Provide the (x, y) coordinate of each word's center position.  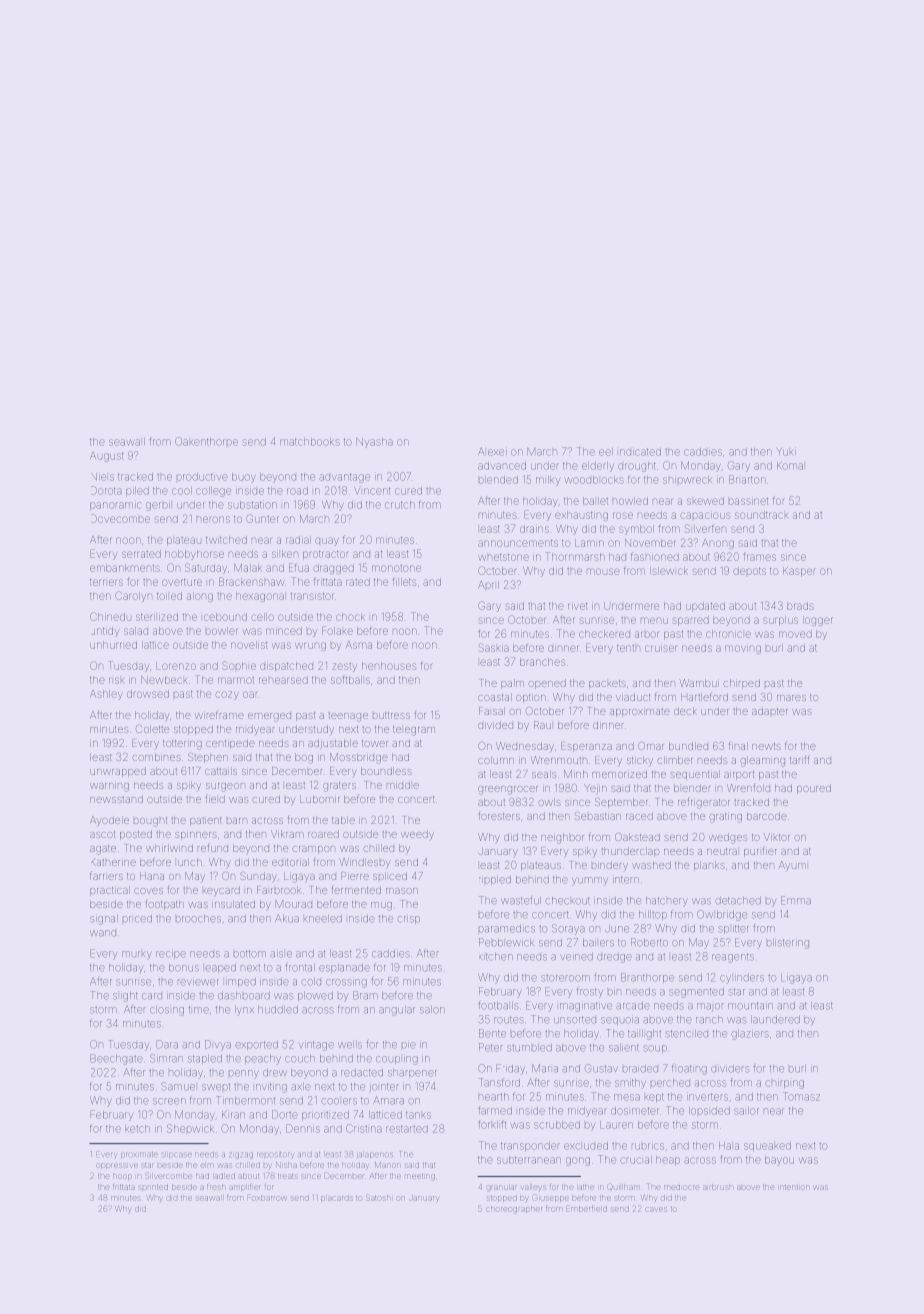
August (106, 457)
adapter (769, 711)
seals (544, 774)
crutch (399, 505)
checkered (604, 634)
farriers (106, 876)
